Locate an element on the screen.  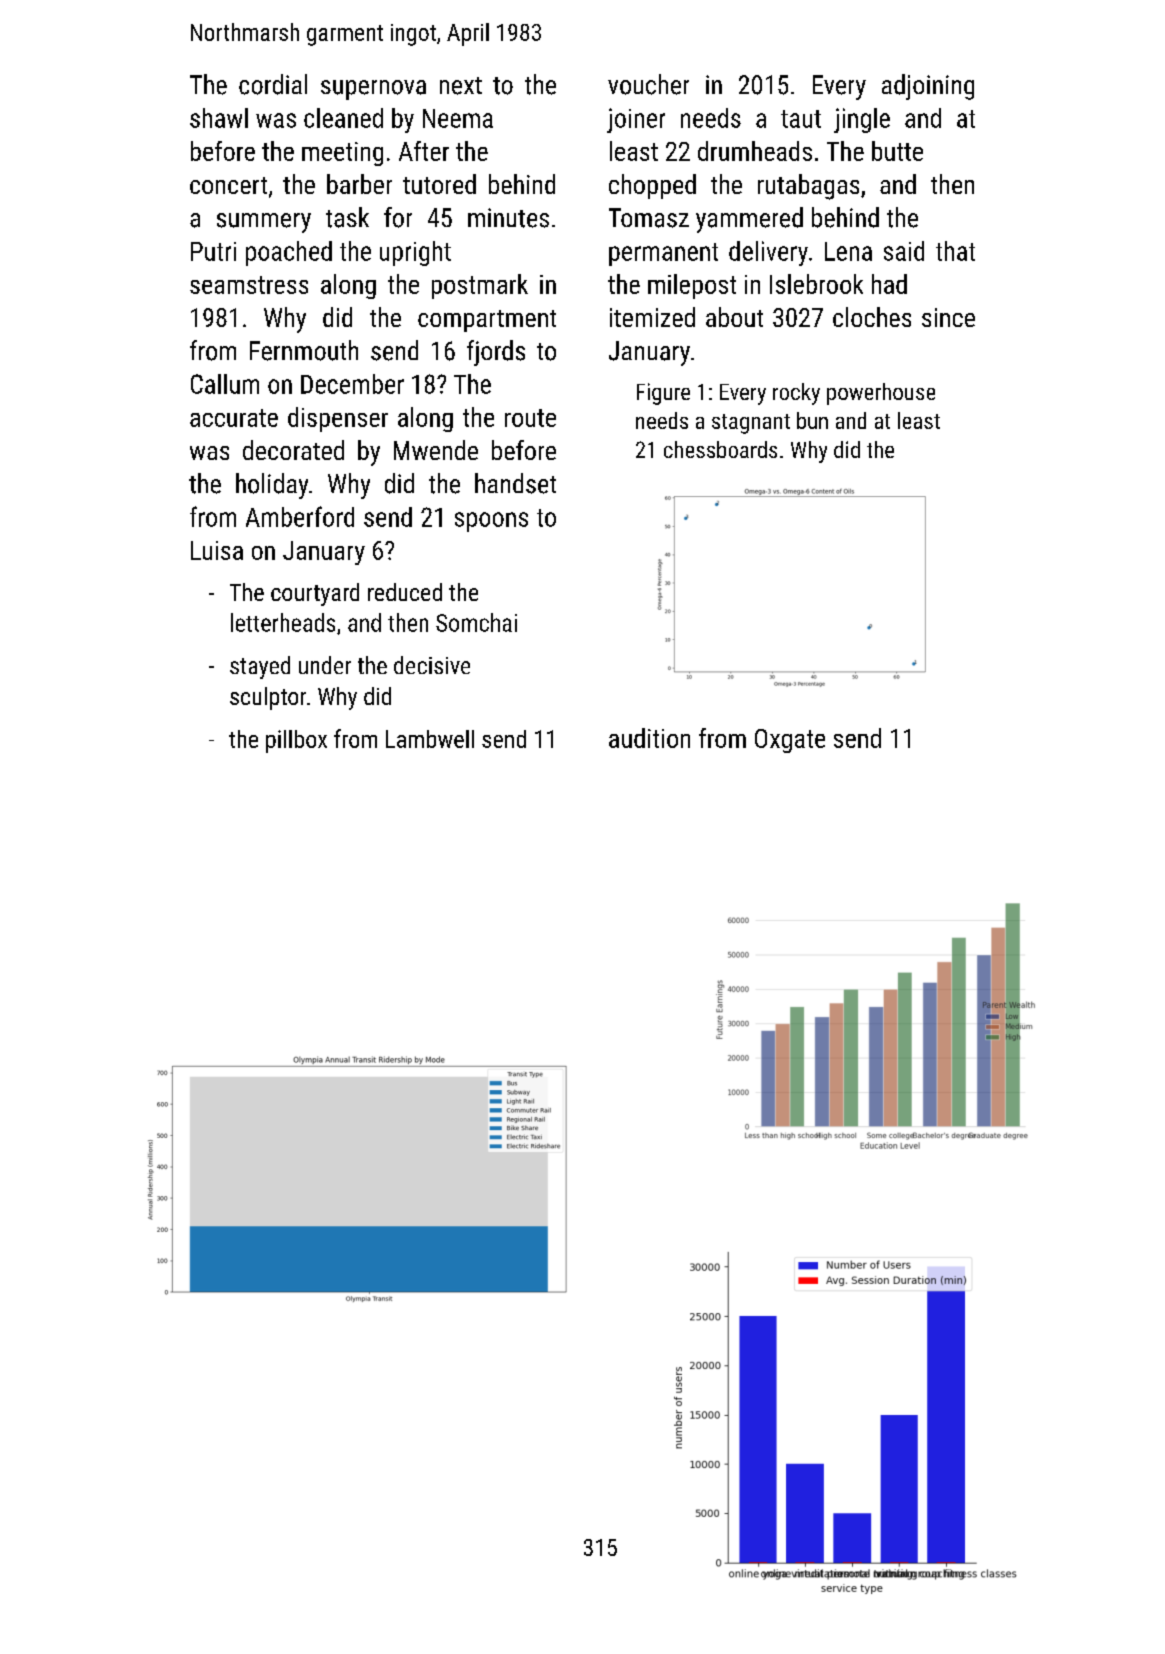
Fernmouth is located at coordinates (304, 350).
